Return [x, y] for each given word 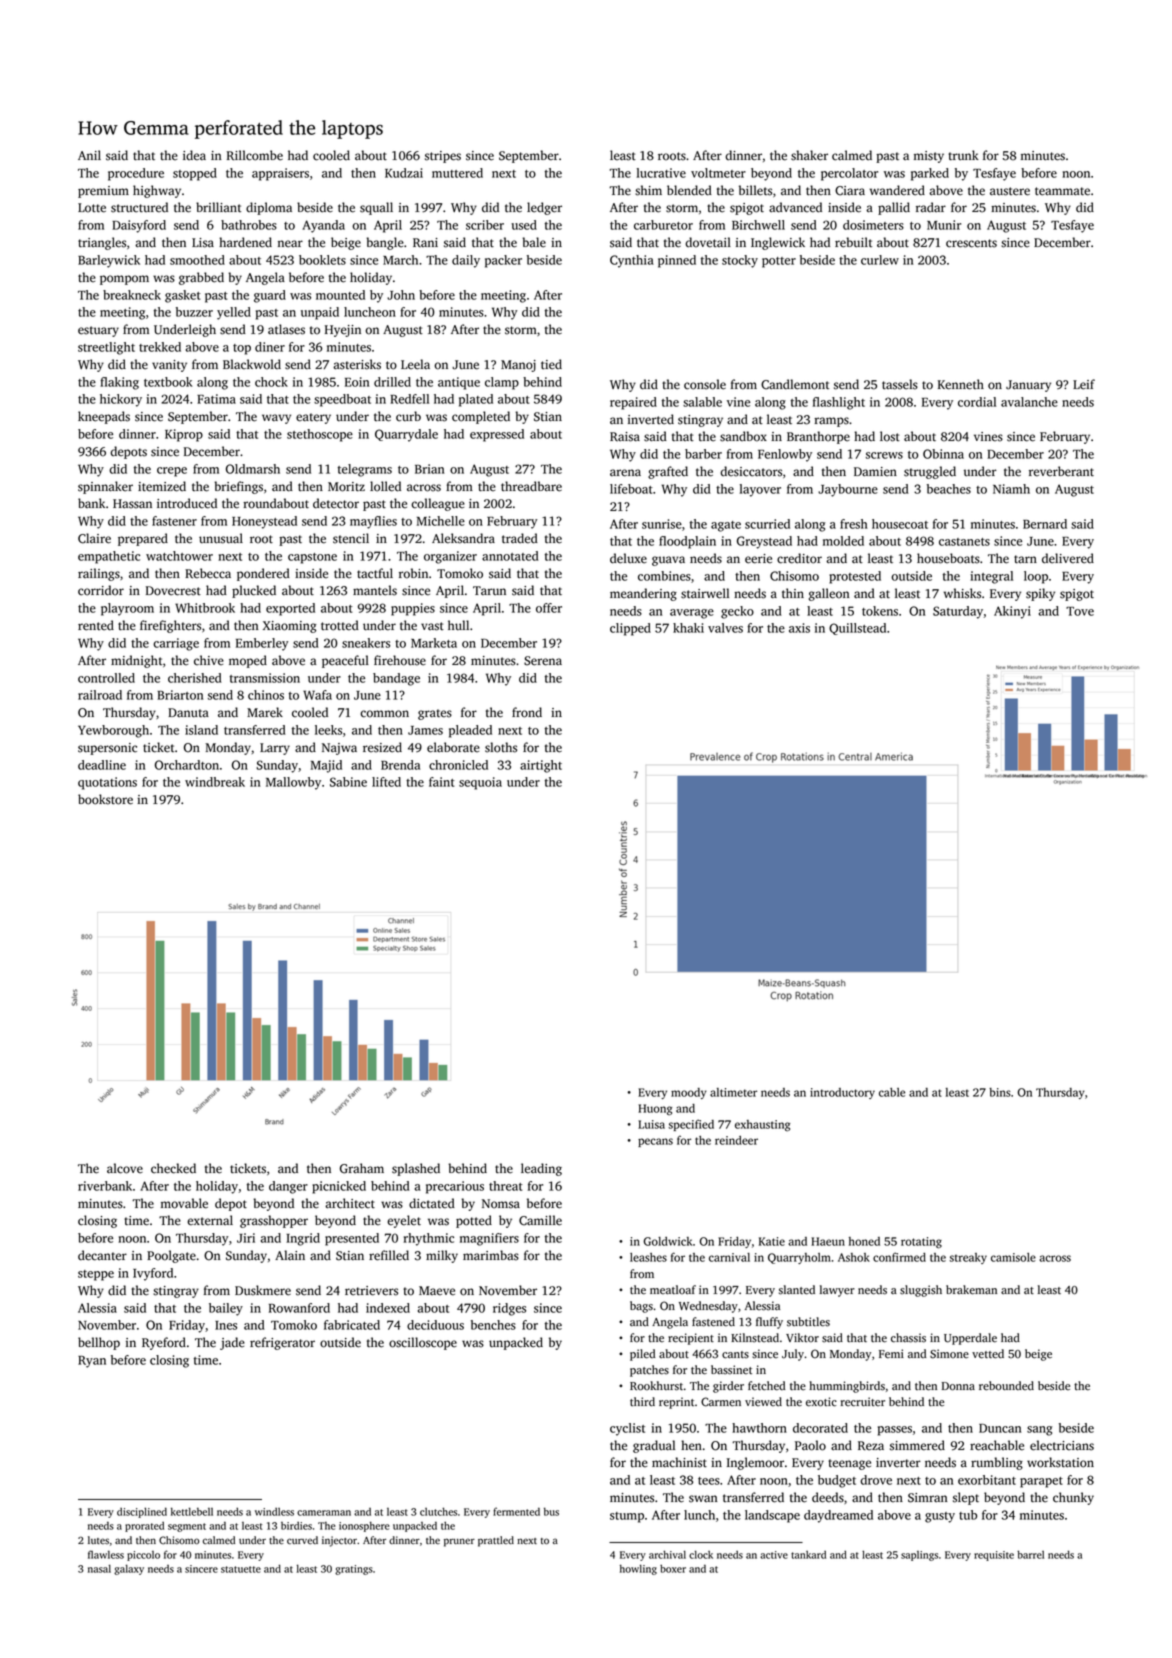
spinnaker [105, 487]
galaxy [129, 1569]
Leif [1084, 384]
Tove [1080, 611]
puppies [413, 609]
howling [638, 1569]
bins [1000, 1092]
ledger [544, 208]
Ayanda [323, 226]
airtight [541, 766]
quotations [107, 783]
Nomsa [501, 1204]
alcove [125, 1168]
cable [892, 1092]
